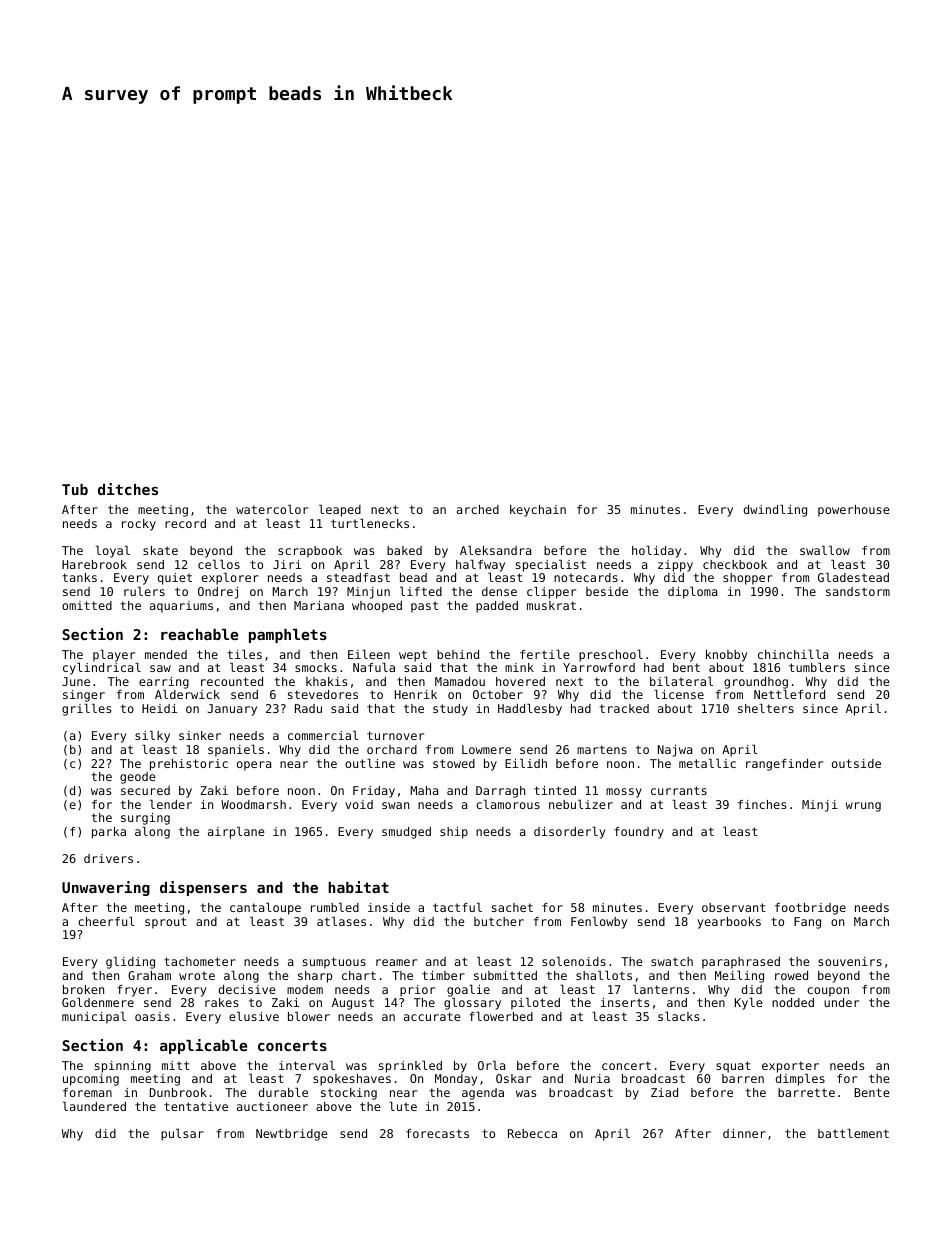  What do you see at coordinates (679, 790) in the screenshot?
I see `currants` at bounding box center [679, 790].
